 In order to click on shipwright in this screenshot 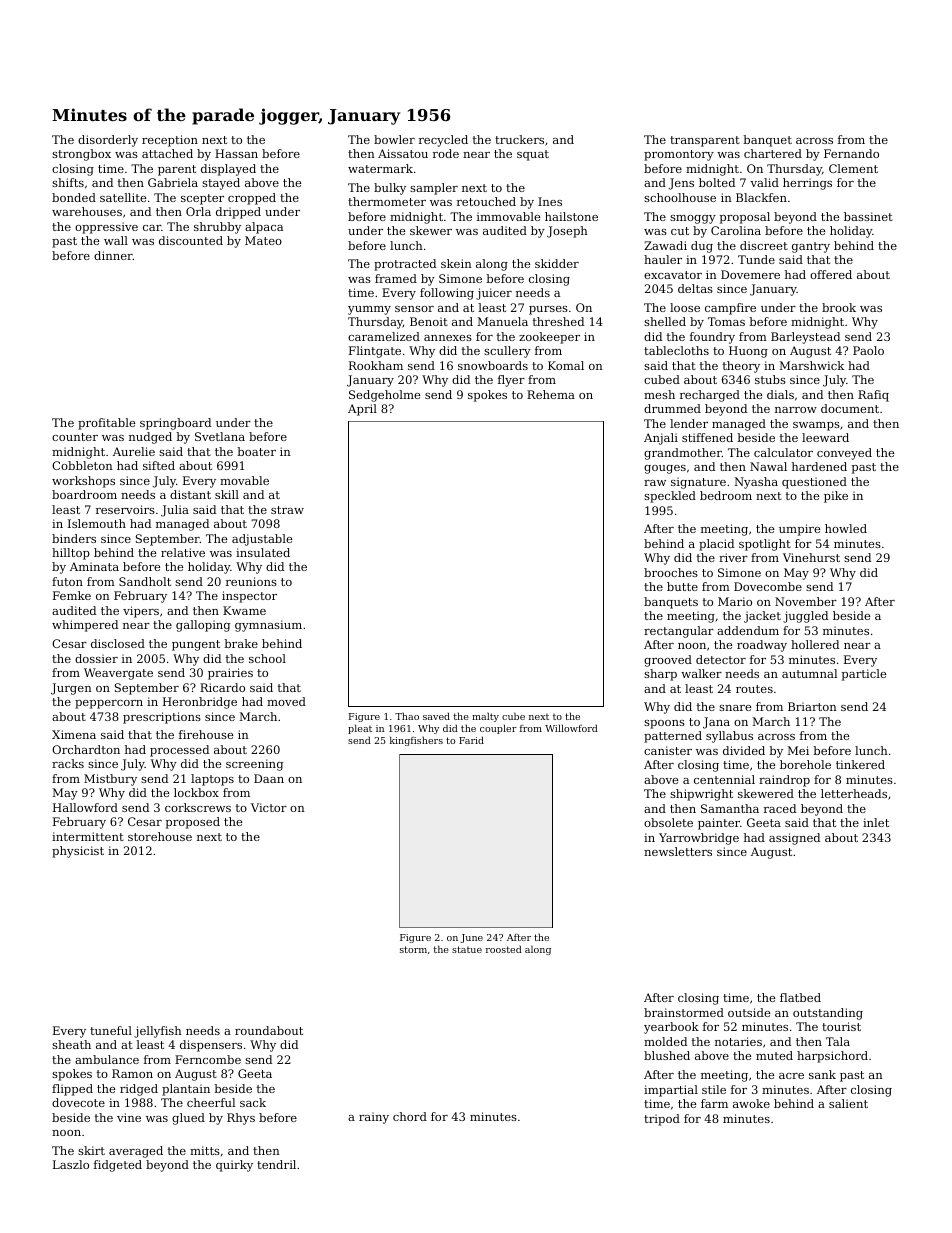, I will do `click(701, 795)`.
